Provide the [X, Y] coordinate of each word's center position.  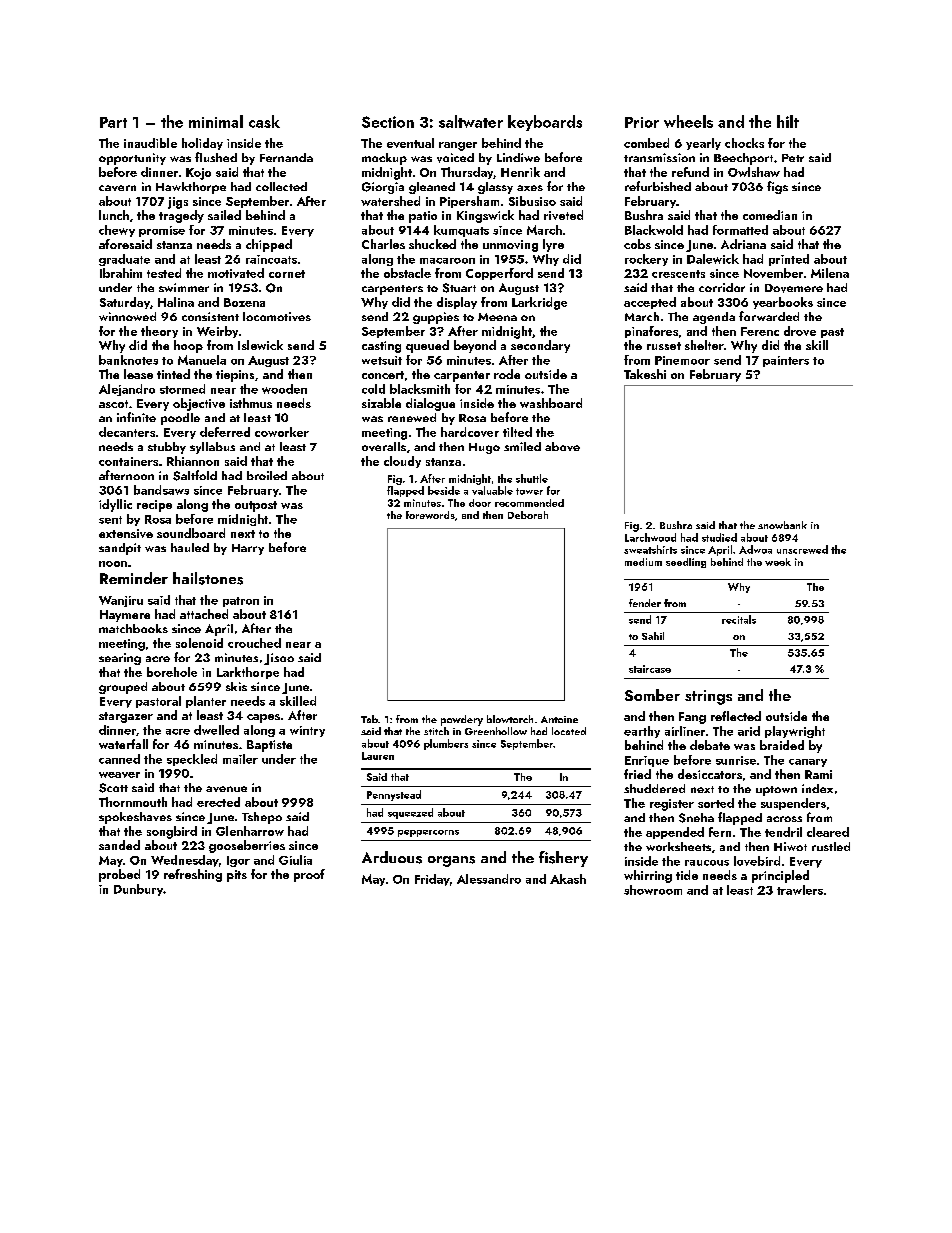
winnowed [127, 316]
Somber [652, 695]
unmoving [510, 246]
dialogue [430, 404]
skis [236, 686]
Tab [369, 719]
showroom [653, 890]
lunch [114, 215]
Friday [432, 880]
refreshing [193, 875]
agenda [714, 318]
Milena [830, 273]
